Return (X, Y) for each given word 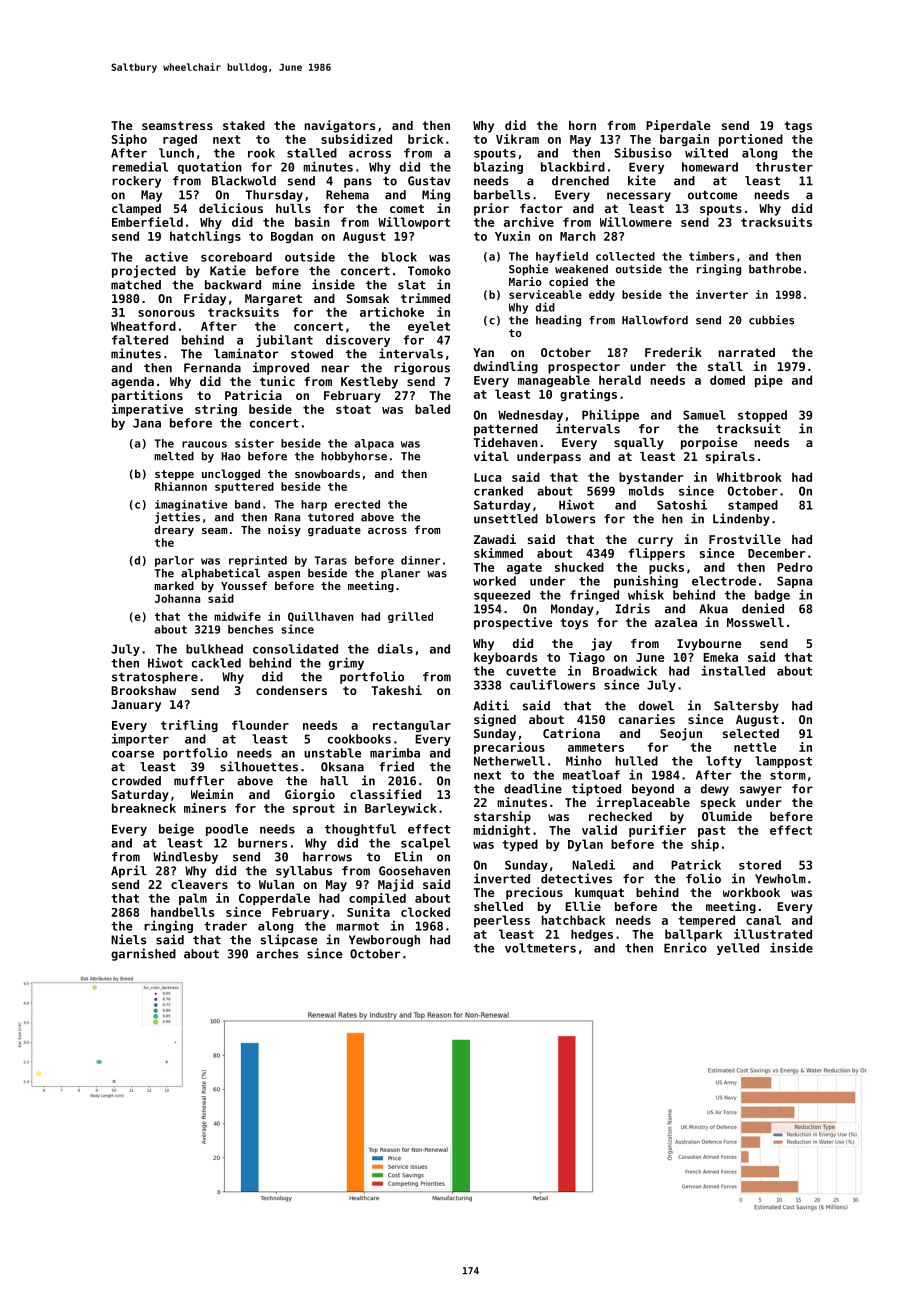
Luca (488, 477)
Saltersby (746, 707)
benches (250, 629)
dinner (420, 560)
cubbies (771, 320)
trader (225, 926)
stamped (753, 506)
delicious (231, 208)
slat (412, 285)
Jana (147, 423)
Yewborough (384, 941)
